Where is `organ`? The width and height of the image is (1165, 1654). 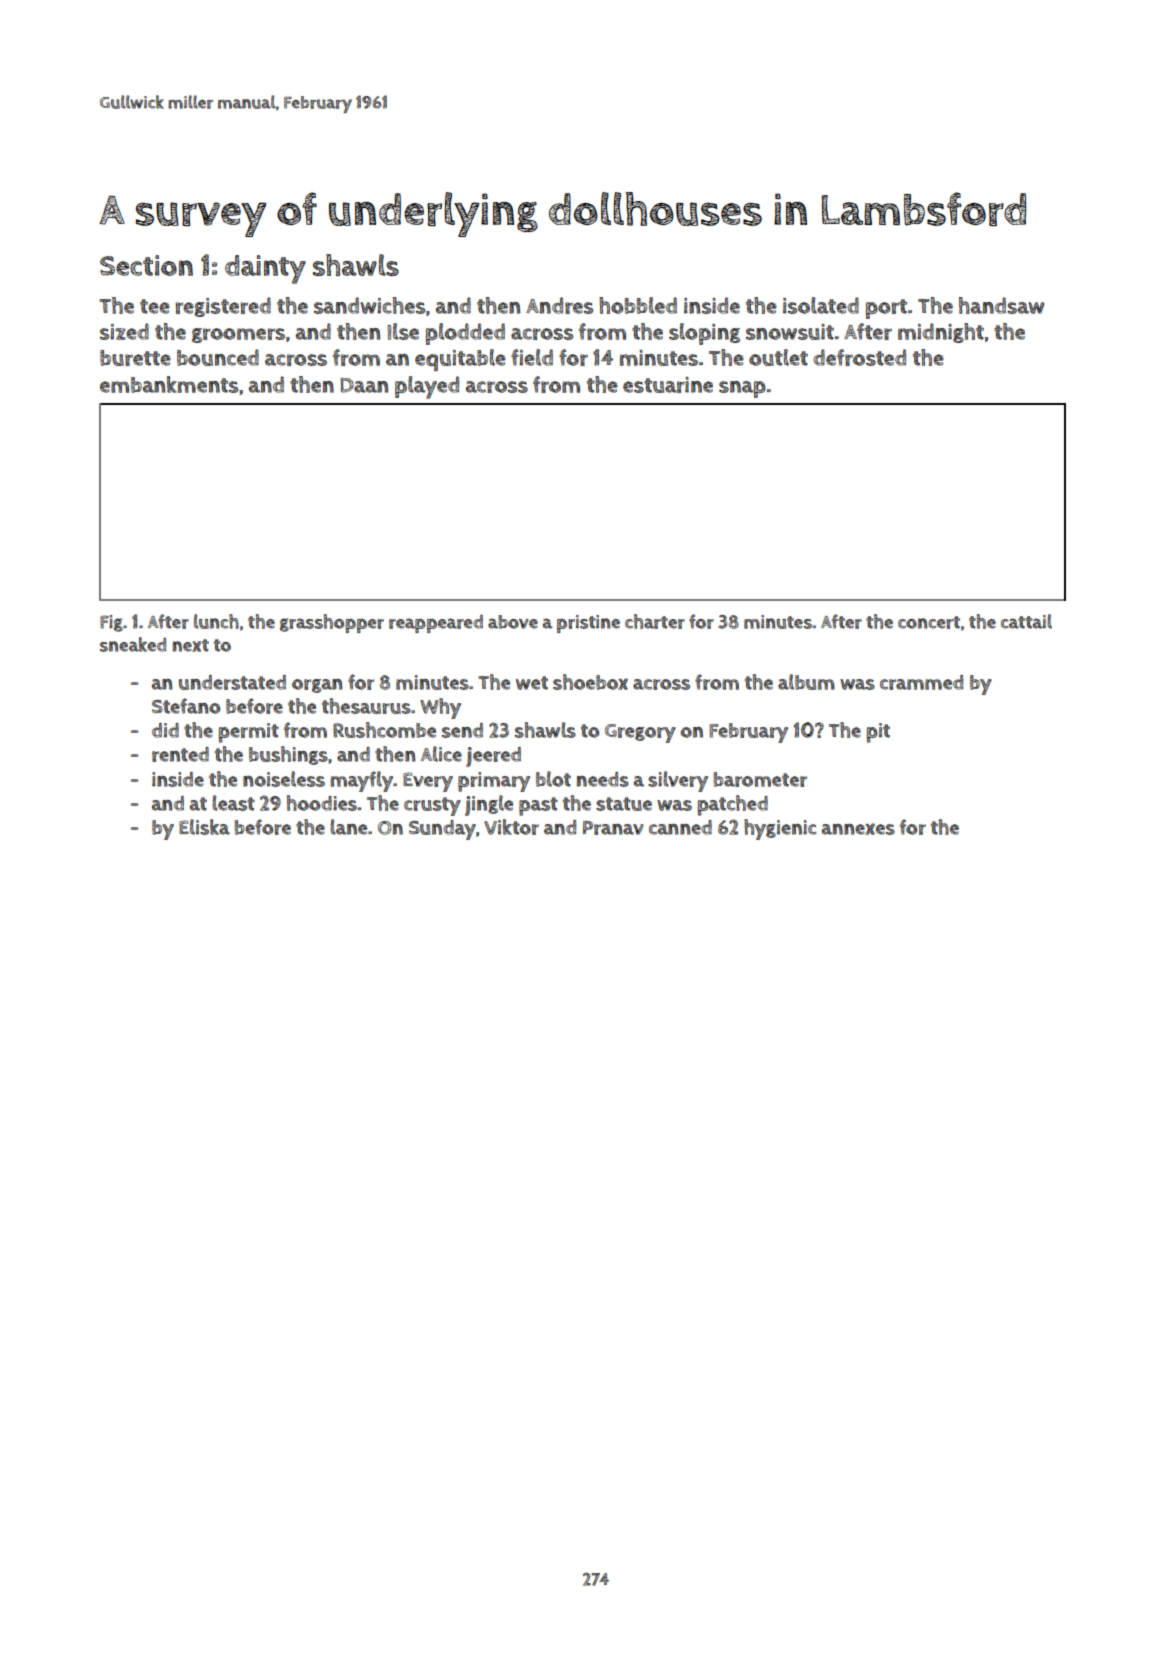 organ is located at coordinates (317, 686).
